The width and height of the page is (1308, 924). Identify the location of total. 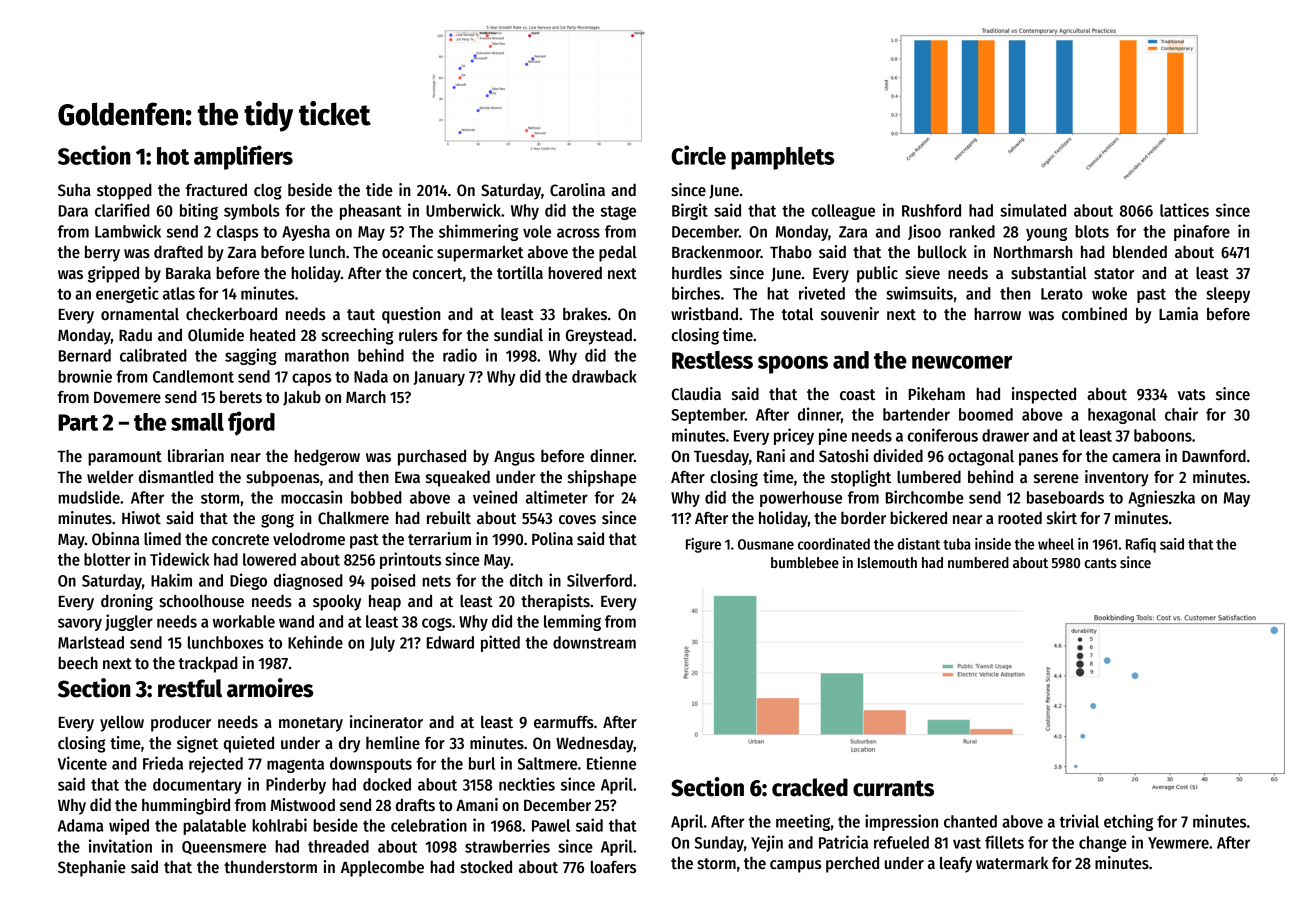
(797, 314).
